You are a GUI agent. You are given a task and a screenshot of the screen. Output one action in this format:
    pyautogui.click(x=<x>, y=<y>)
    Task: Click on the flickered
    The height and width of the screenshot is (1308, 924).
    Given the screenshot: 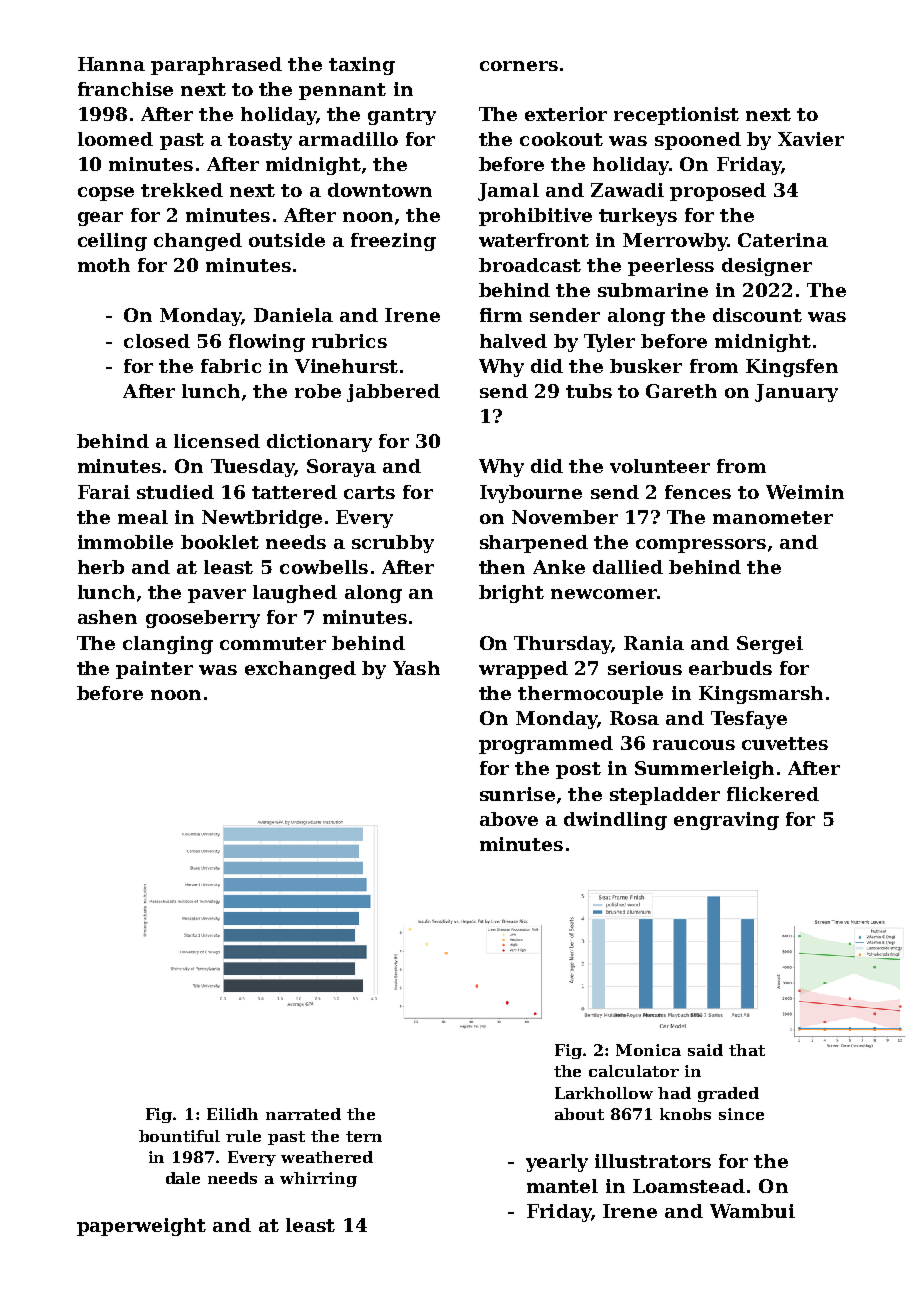 What is the action you would take?
    pyautogui.click(x=773, y=794)
